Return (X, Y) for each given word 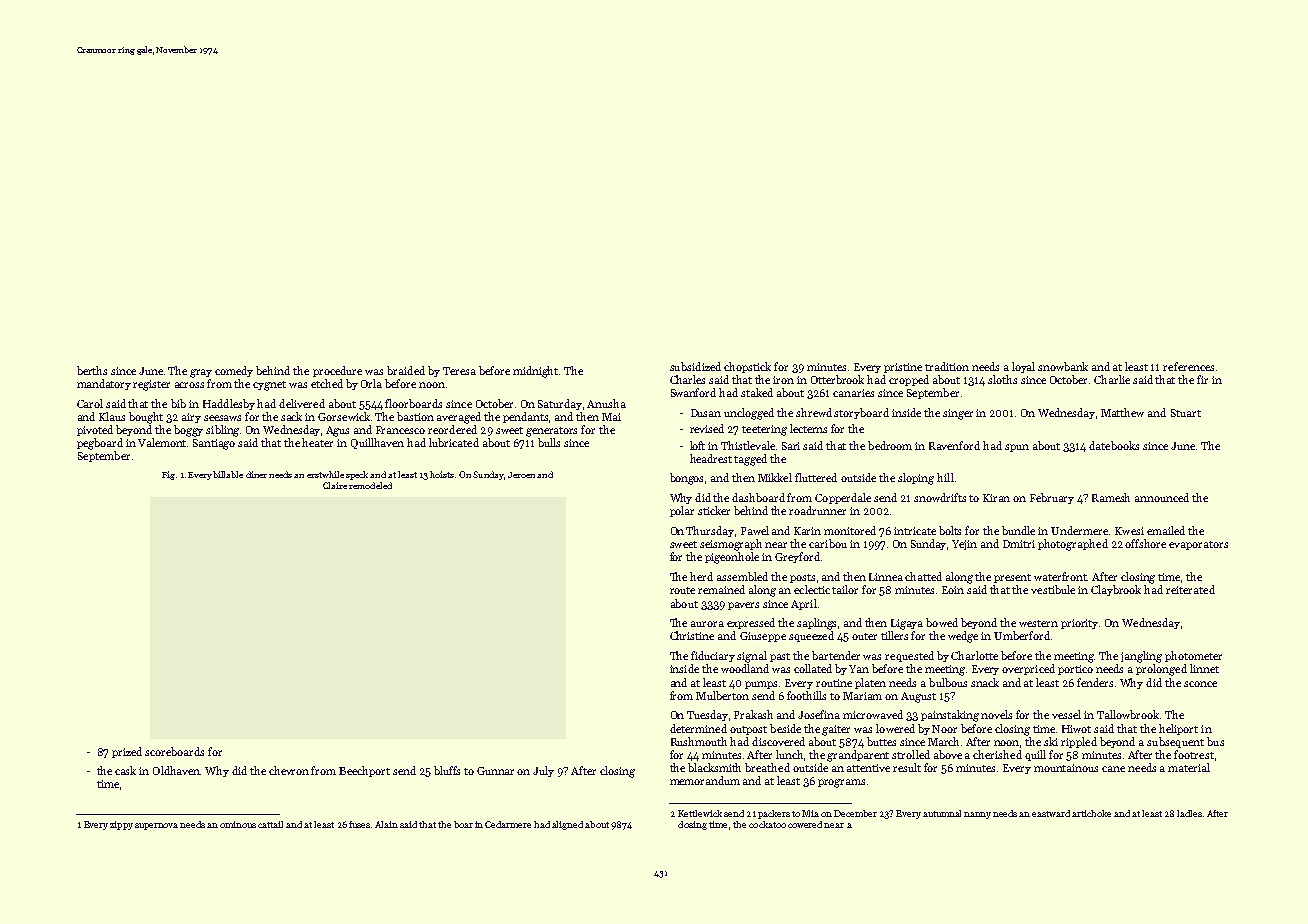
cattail (270, 824)
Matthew (1122, 412)
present (1012, 578)
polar (682, 511)
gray (201, 373)
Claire (335, 485)
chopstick (747, 367)
